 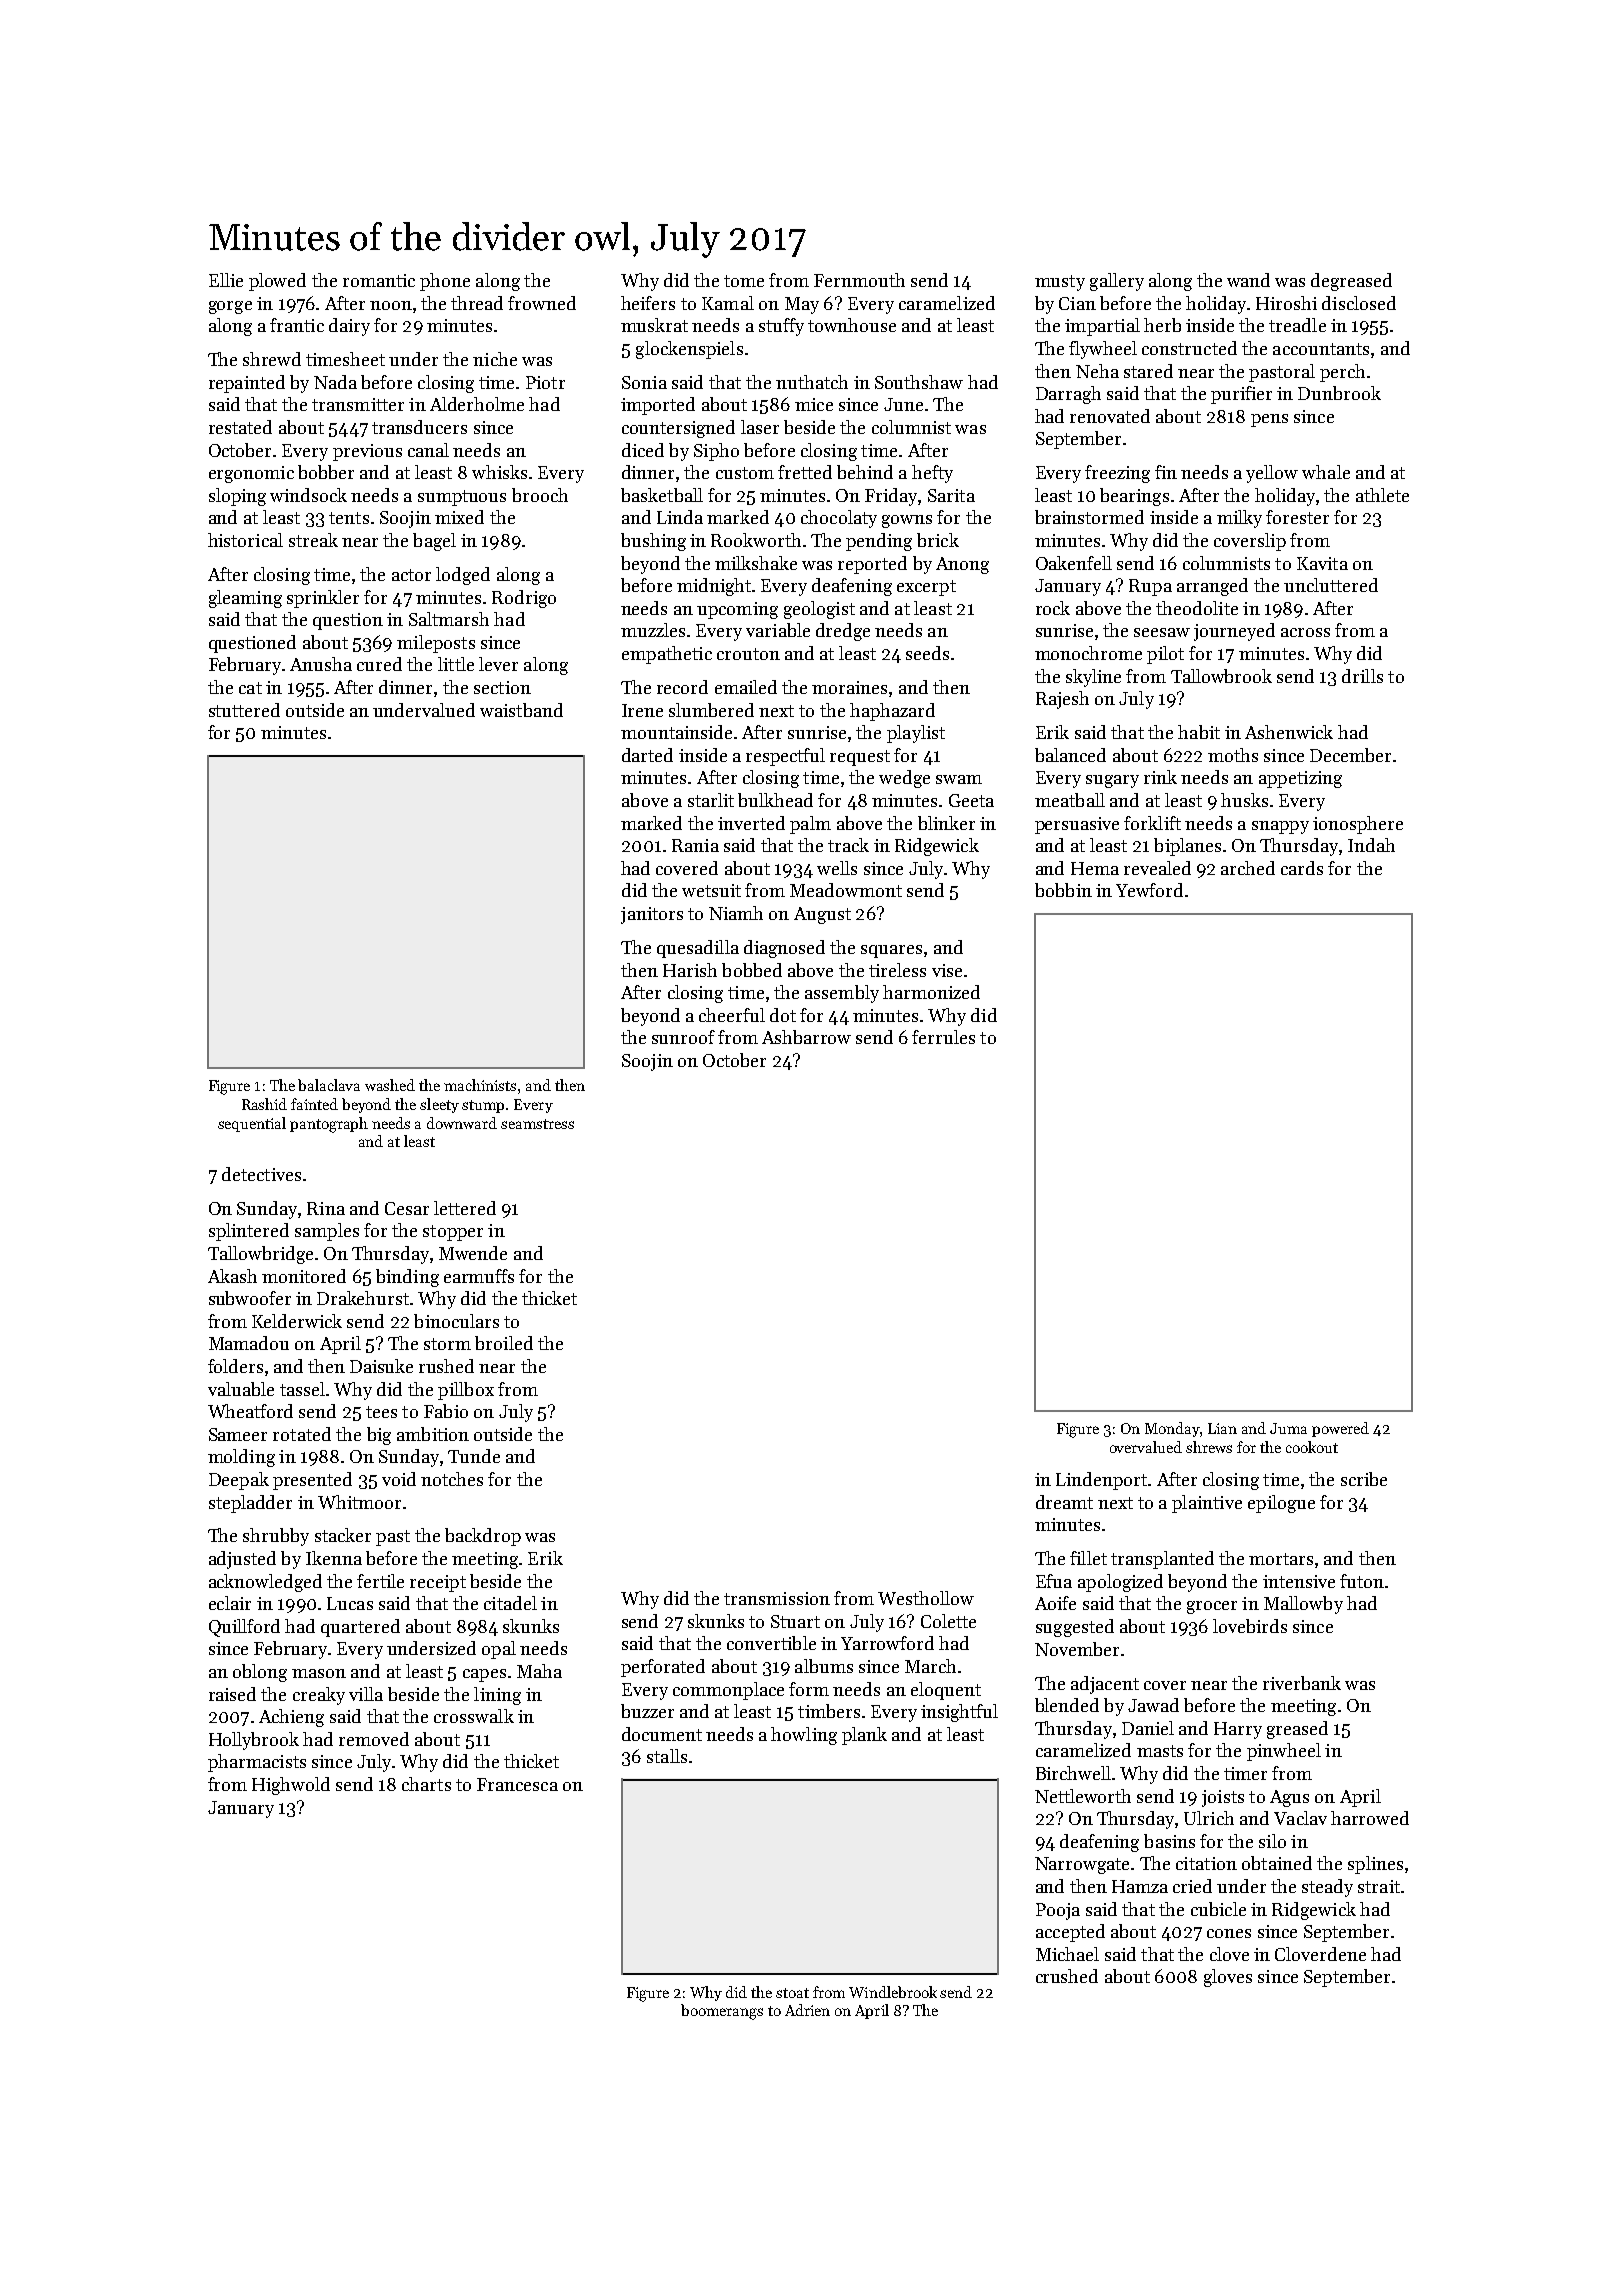 What do you see at coordinates (1362, 676) in the screenshot?
I see `drills` at bounding box center [1362, 676].
